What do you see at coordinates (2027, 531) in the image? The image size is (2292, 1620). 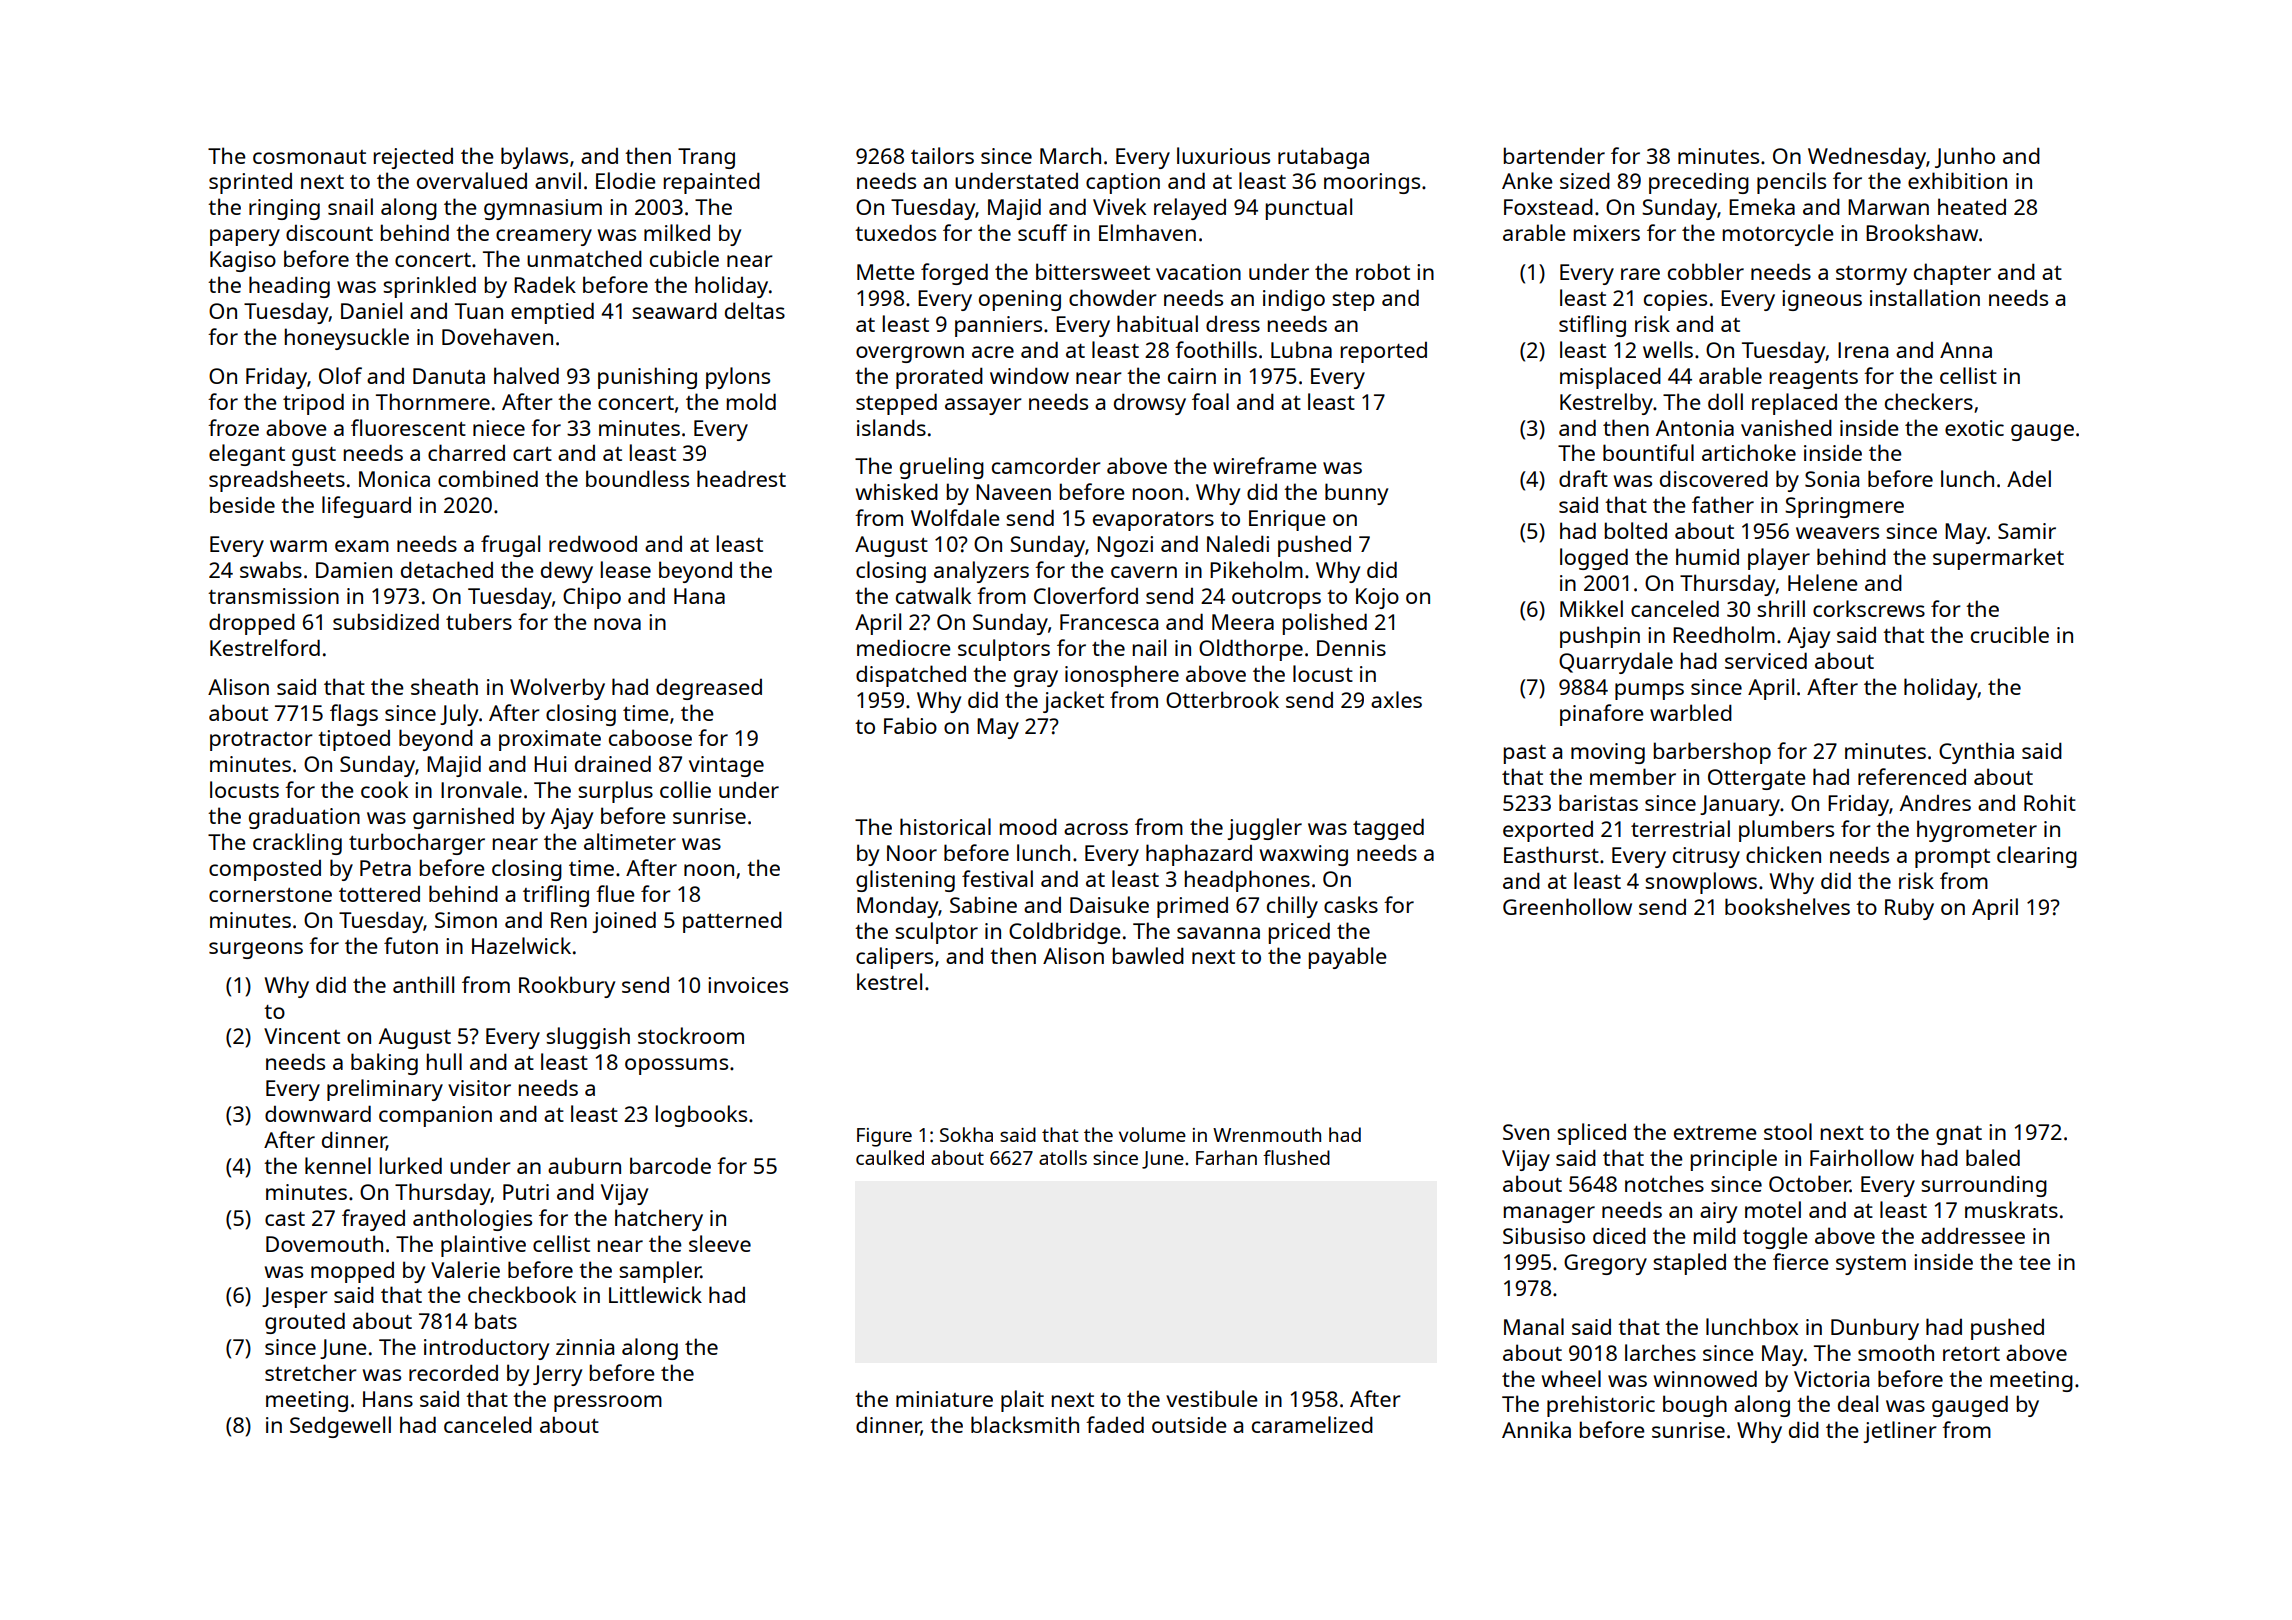 I see `Samir` at bounding box center [2027, 531].
